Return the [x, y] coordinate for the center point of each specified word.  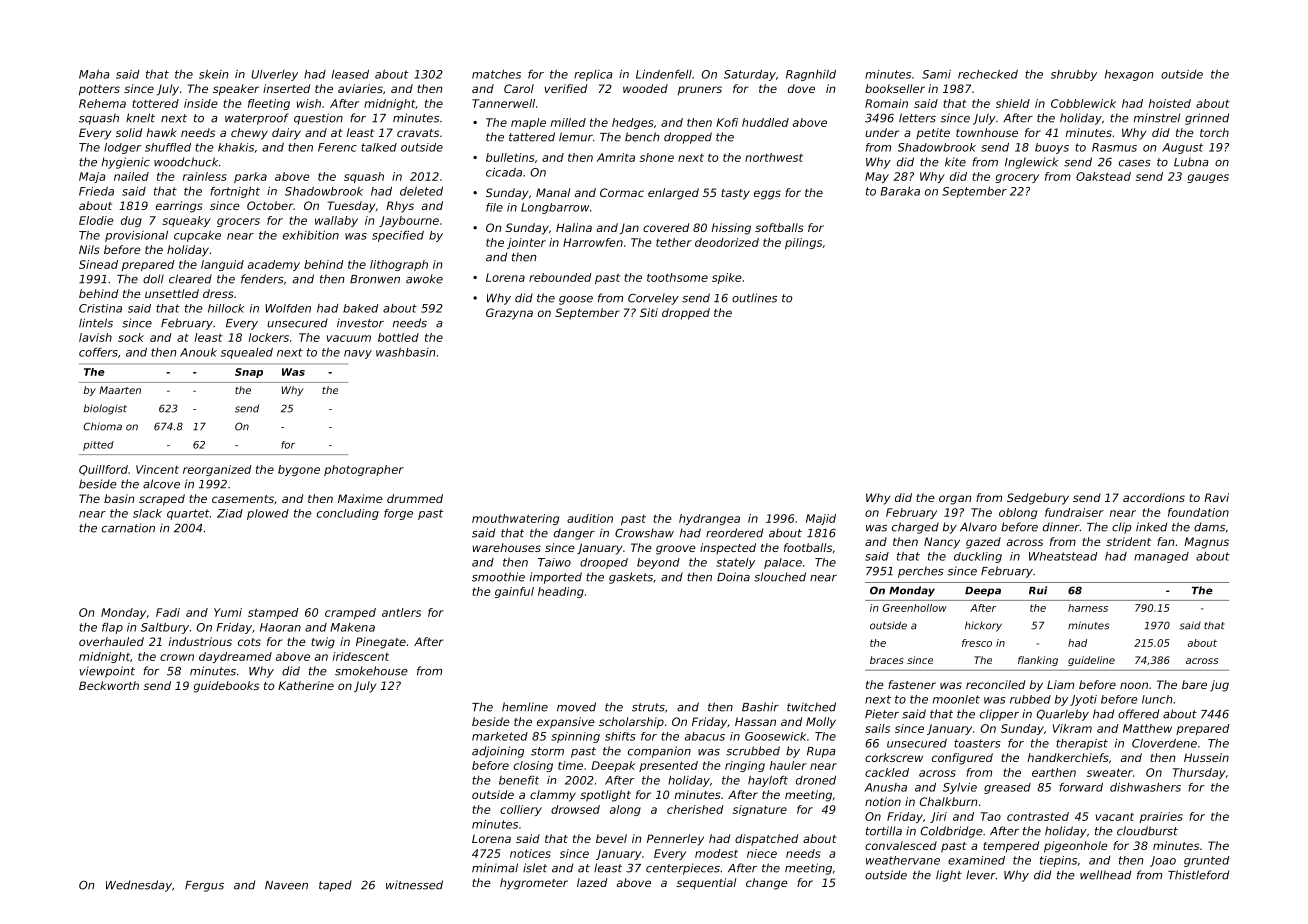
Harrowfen [593, 242]
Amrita [616, 157]
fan [1166, 541]
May [877, 177]
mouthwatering [515, 519]
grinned [1207, 119]
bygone [299, 470]
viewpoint [107, 672]
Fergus [204, 886]
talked [379, 147]
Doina [733, 577]
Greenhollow [915, 608]
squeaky [186, 221]
